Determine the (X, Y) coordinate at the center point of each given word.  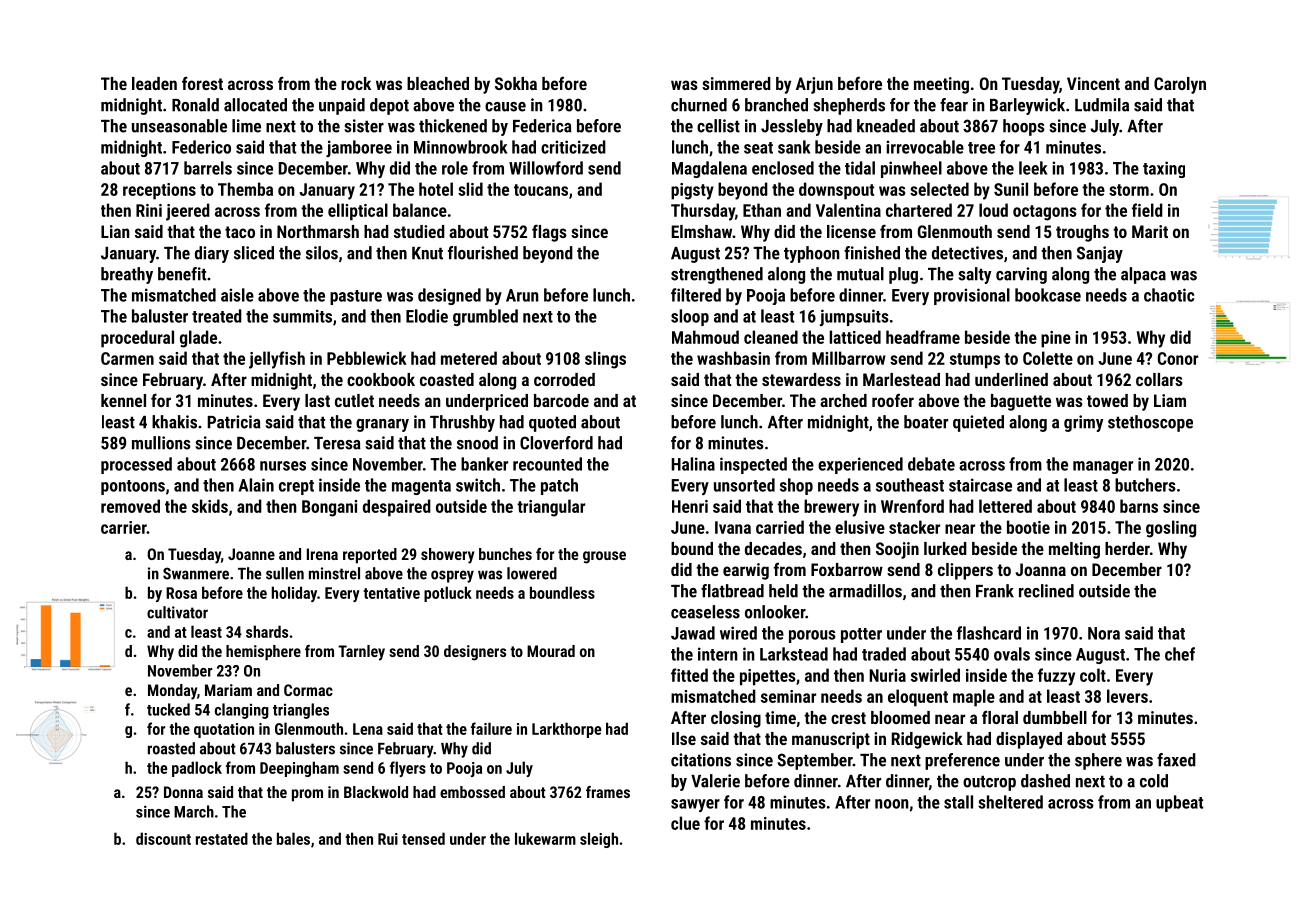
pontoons (133, 487)
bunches (505, 554)
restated (222, 838)
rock (356, 83)
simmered (736, 83)
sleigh (599, 840)
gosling (1171, 529)
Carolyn (1180, 85)
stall (958, 802)
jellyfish (277, 360)
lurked (945, 548)
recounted (547, 464)
